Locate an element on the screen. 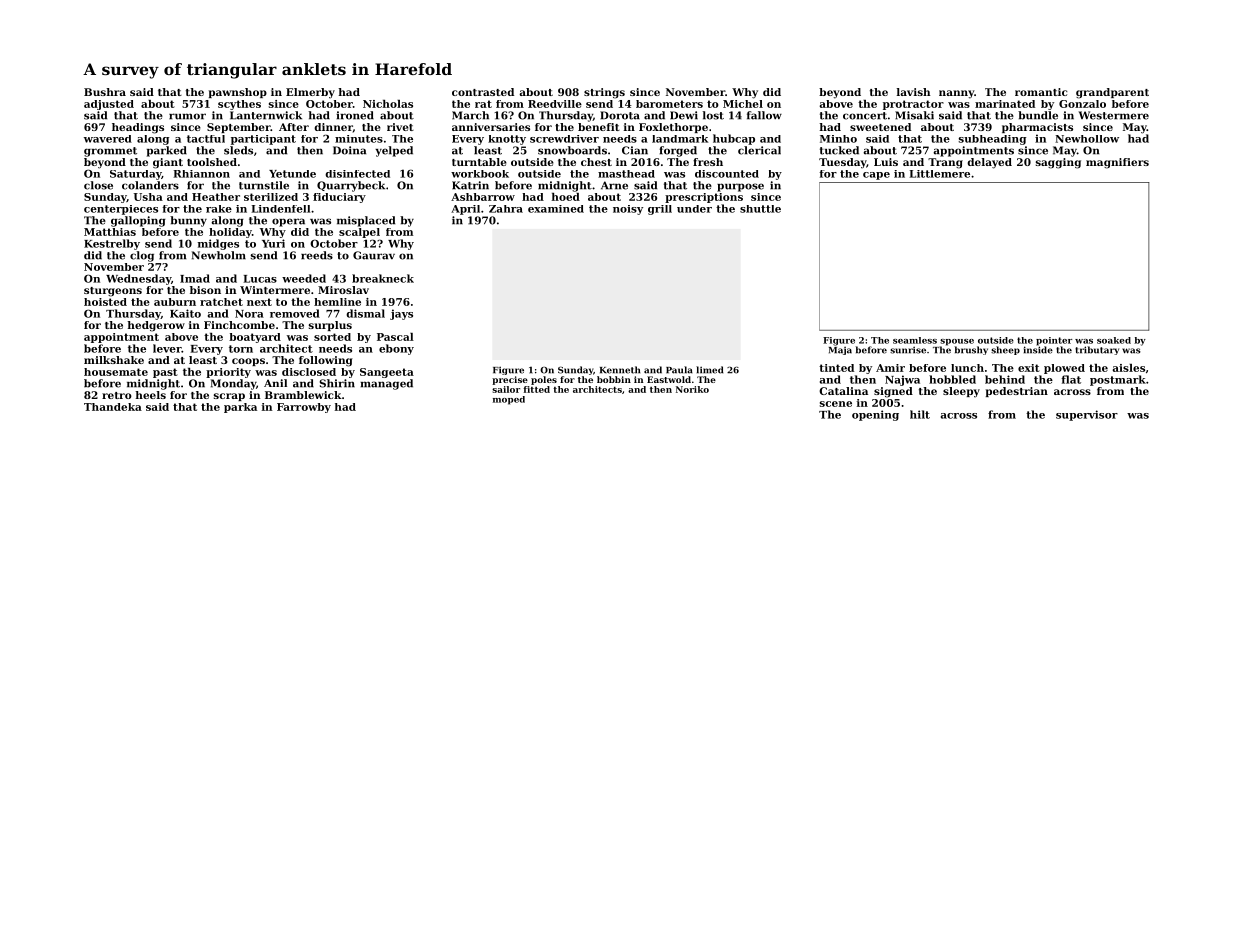 The height and width of the screenshot is (952, 1233). moped is located at coordinates (509, 400).
